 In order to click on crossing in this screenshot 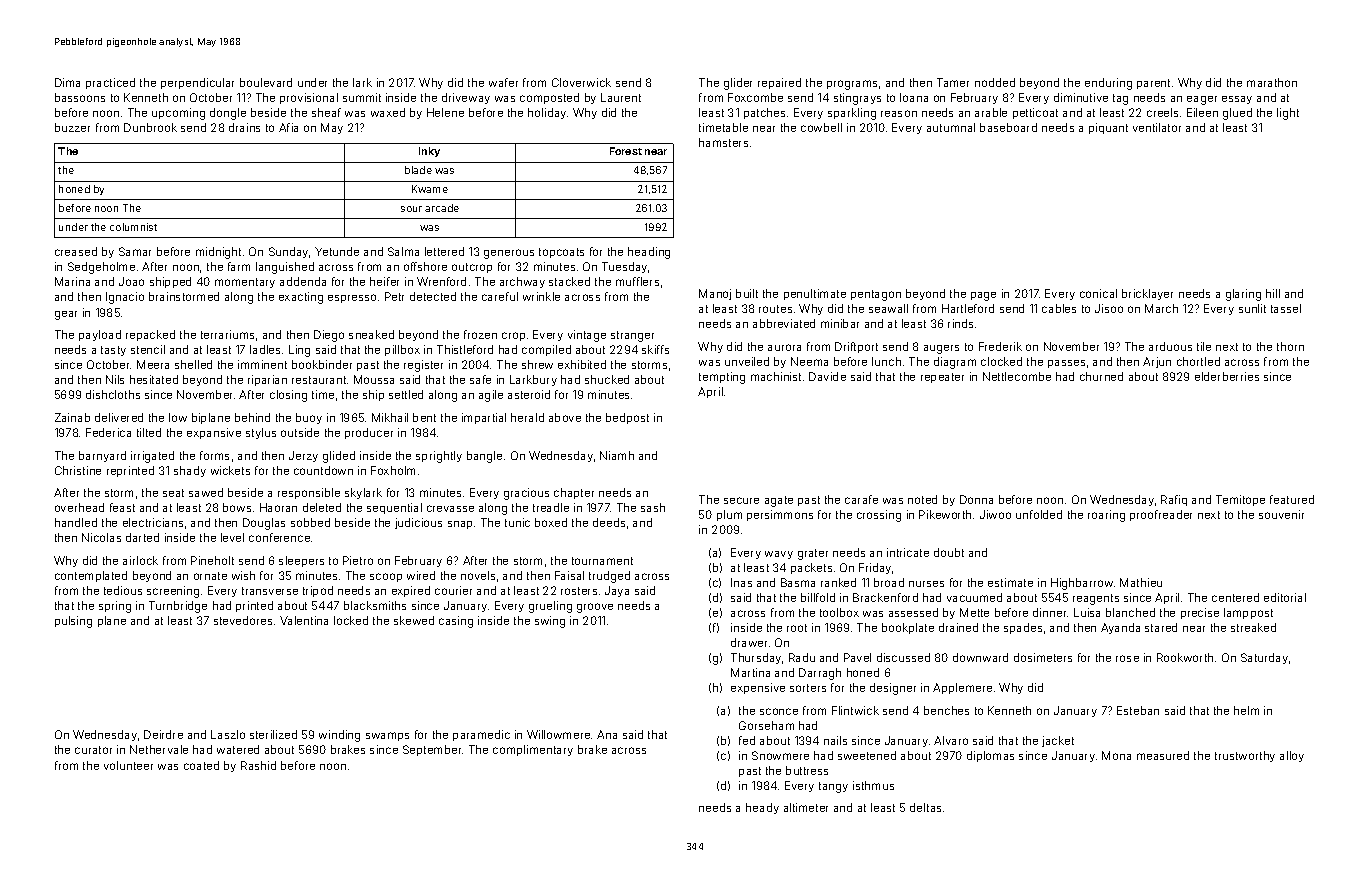, I will do `click(879, 516)`.
